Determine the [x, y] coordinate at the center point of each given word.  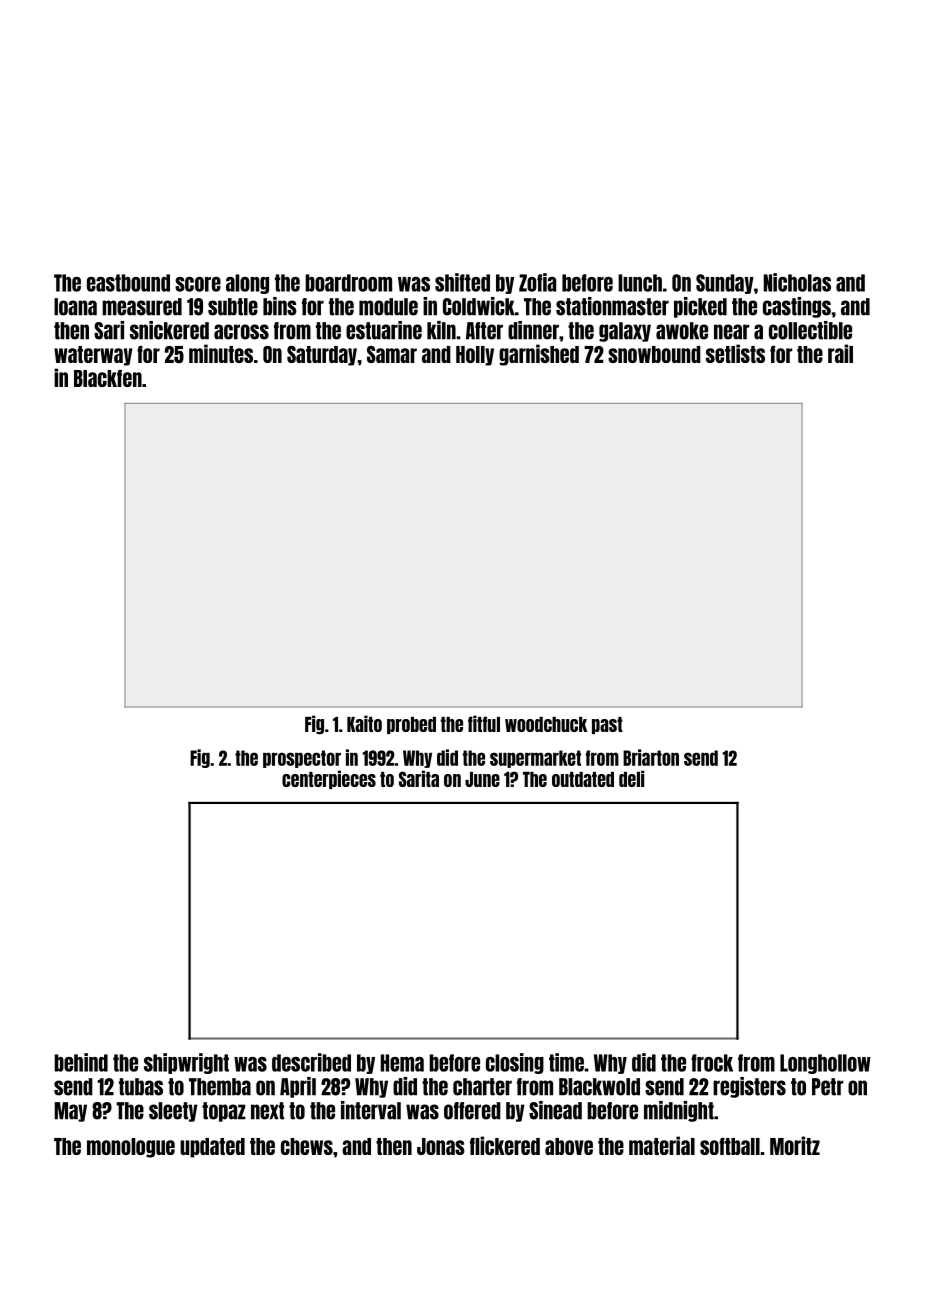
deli [631, 778]
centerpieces [329, 779]
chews [307, 1146]
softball [730, 1146]
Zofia [537, 282]
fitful [484, 723]
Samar [392, 354]
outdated [583, 779]
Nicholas [797, 282]
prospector [302, 759]
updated [212, 1148]
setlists [735, 353]
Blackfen [108, 378]
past [607, 725]
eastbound [128, 283]
